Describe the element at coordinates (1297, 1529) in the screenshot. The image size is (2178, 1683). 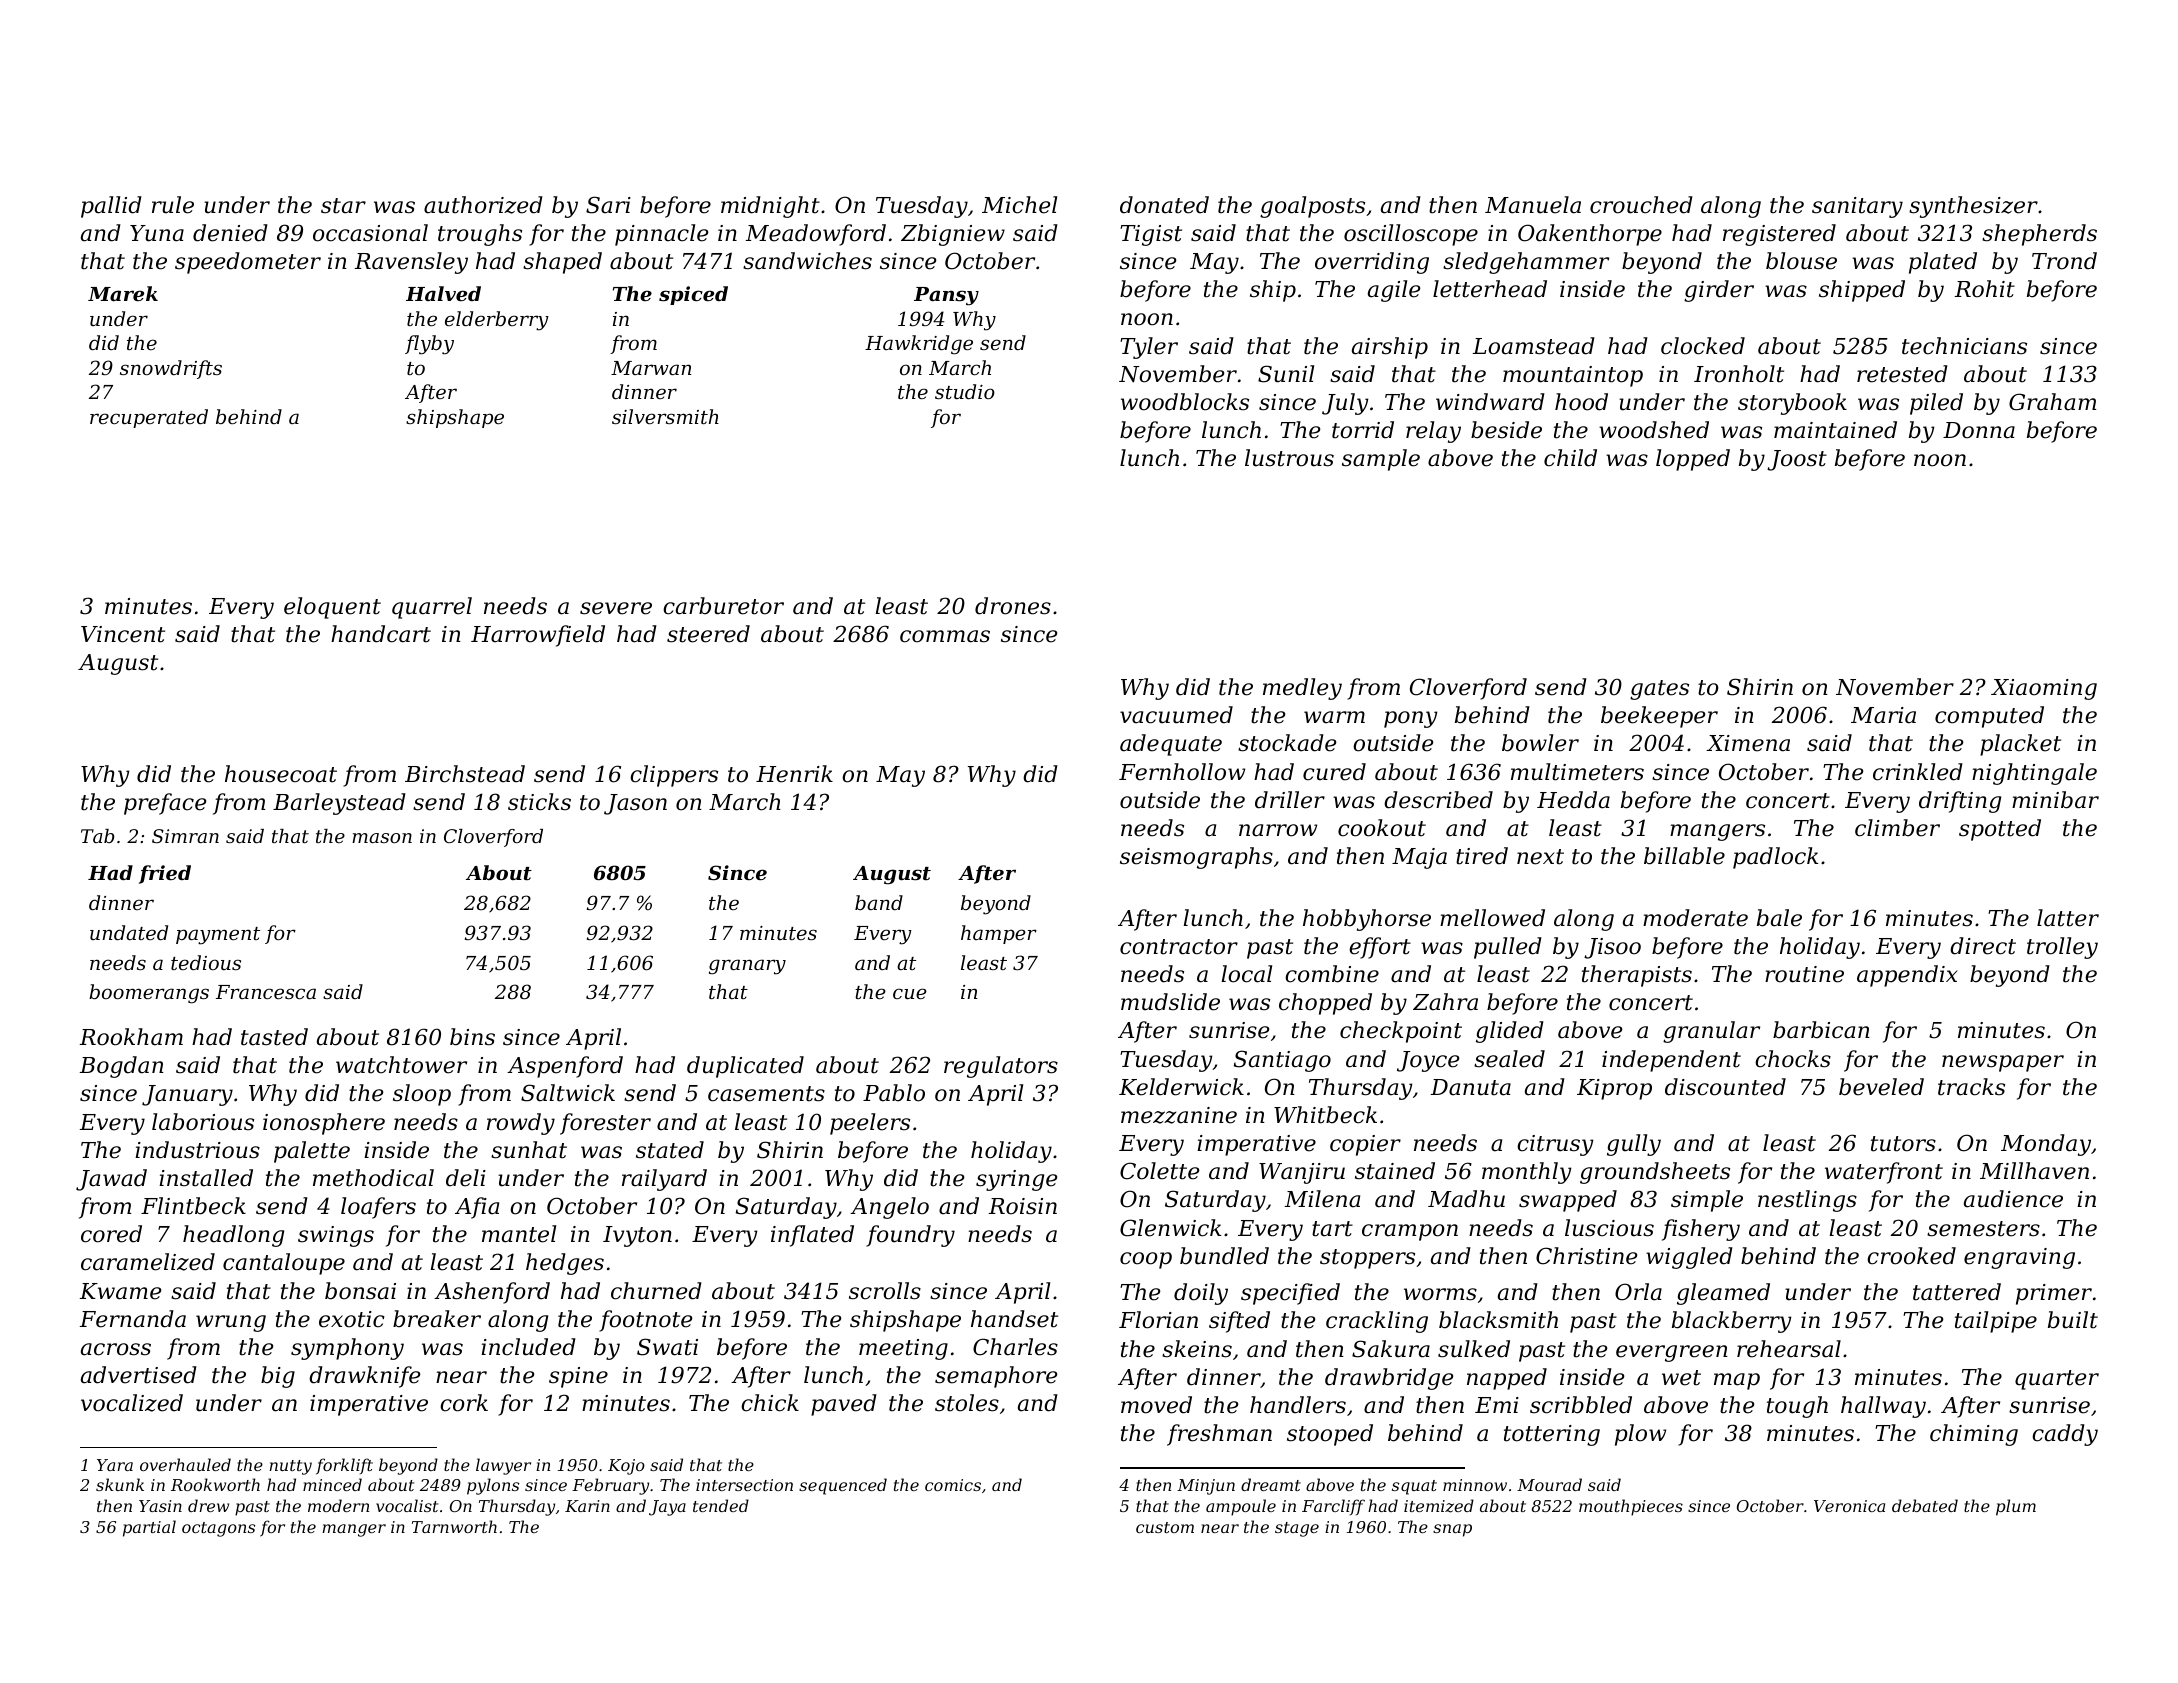
I see `stage` at that location.
